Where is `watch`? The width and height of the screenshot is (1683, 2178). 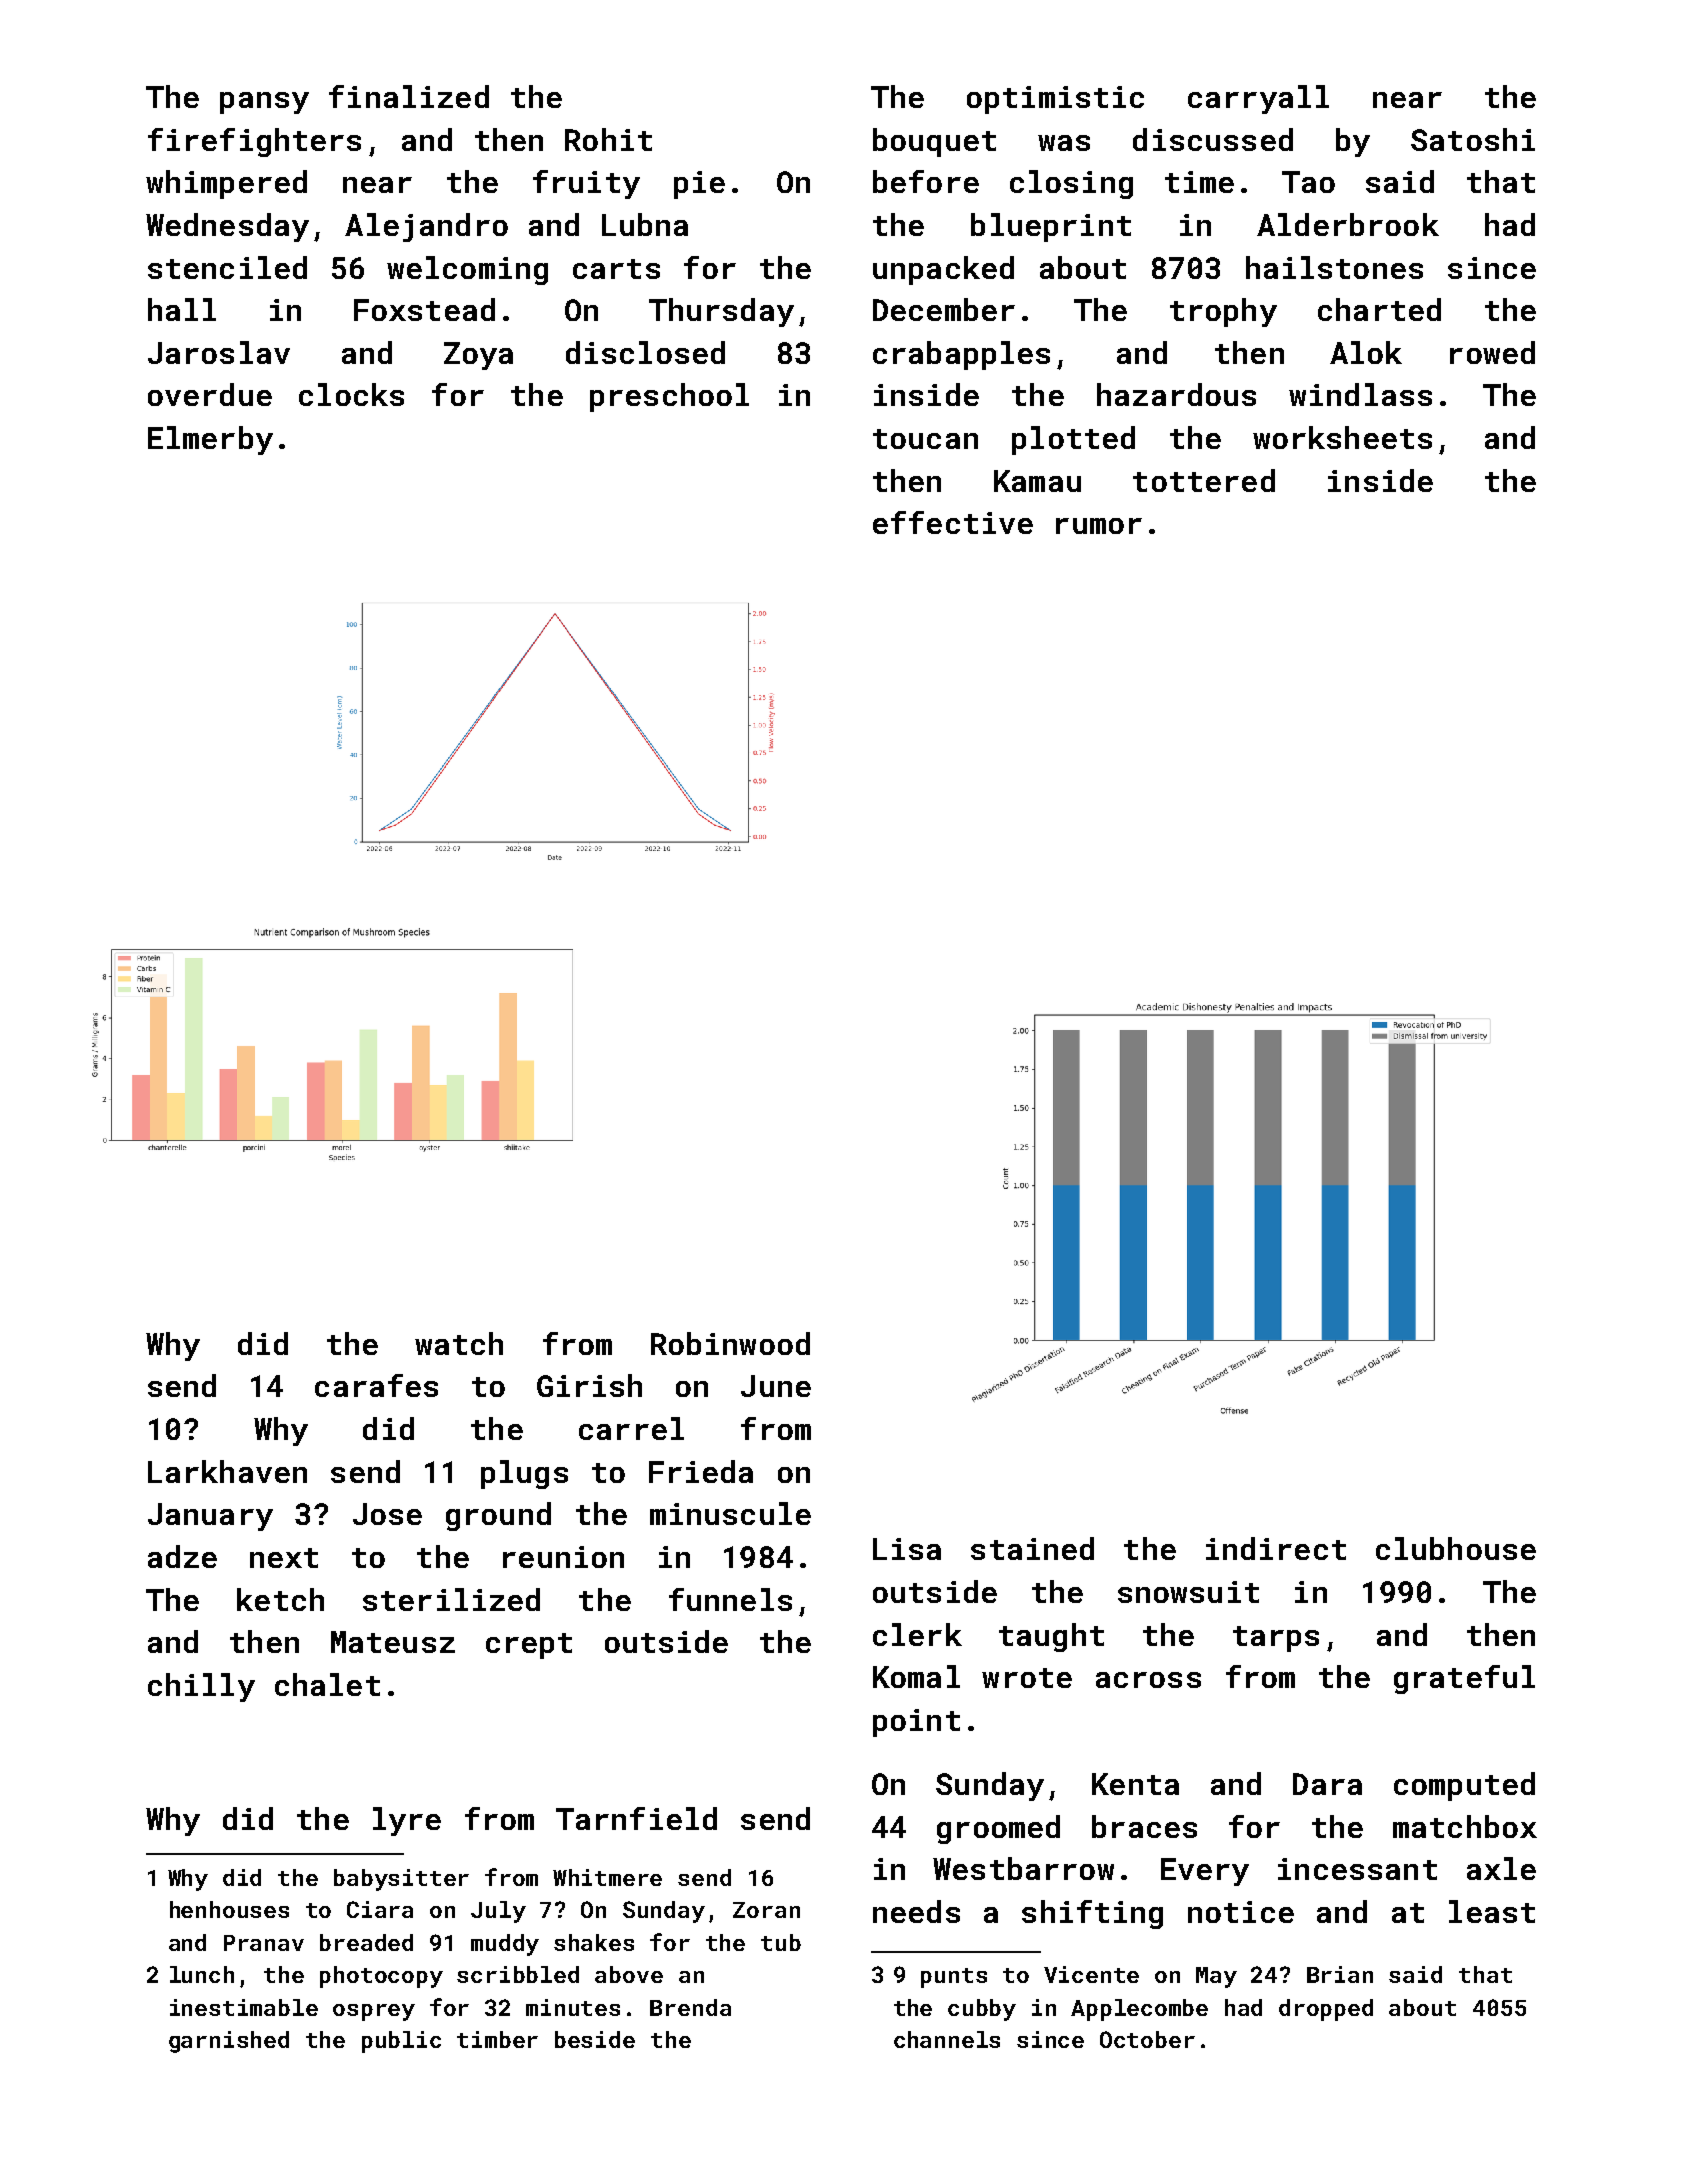
watch is located at coordinates (459, 1343).
